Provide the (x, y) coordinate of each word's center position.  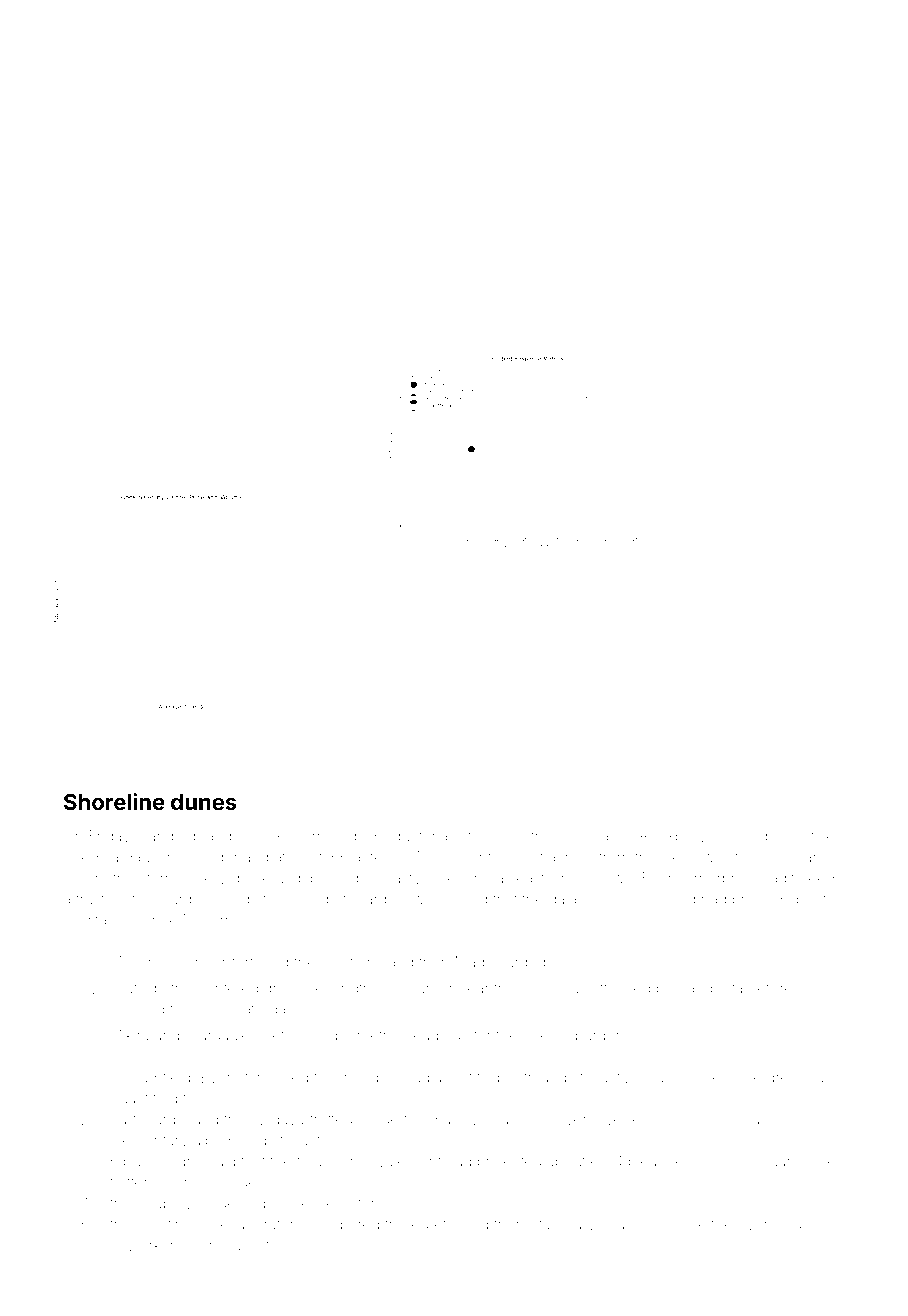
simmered (322, 836)
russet (248, 1246)
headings (436, 1037)
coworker (142, 1245)
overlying (769, 1226)
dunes (204, 802)
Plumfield (159, 1077)
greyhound (804, 1079)
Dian (805, 857)
